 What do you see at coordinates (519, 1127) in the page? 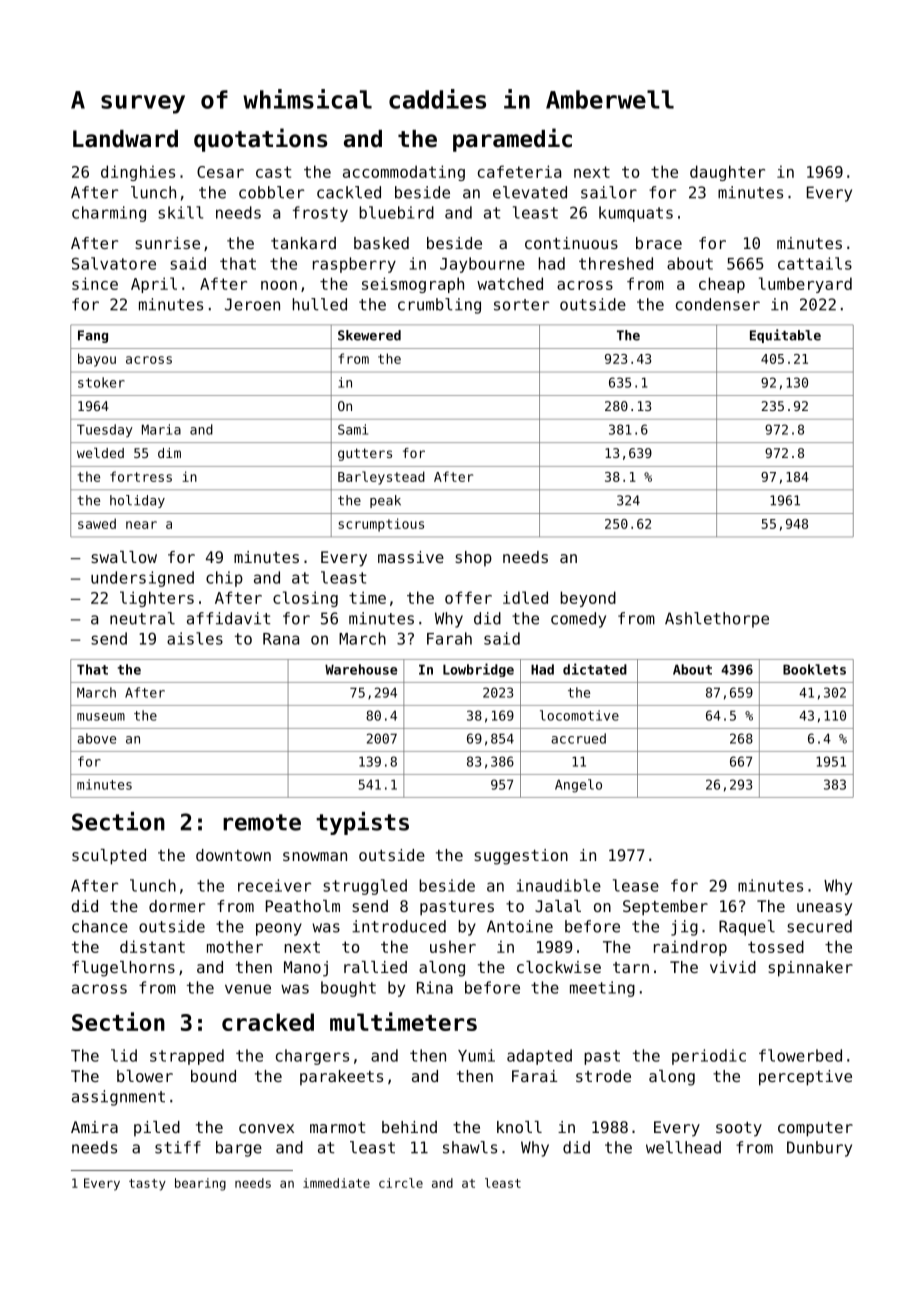
I see `knoll` at bounding box center [519, 1127].
